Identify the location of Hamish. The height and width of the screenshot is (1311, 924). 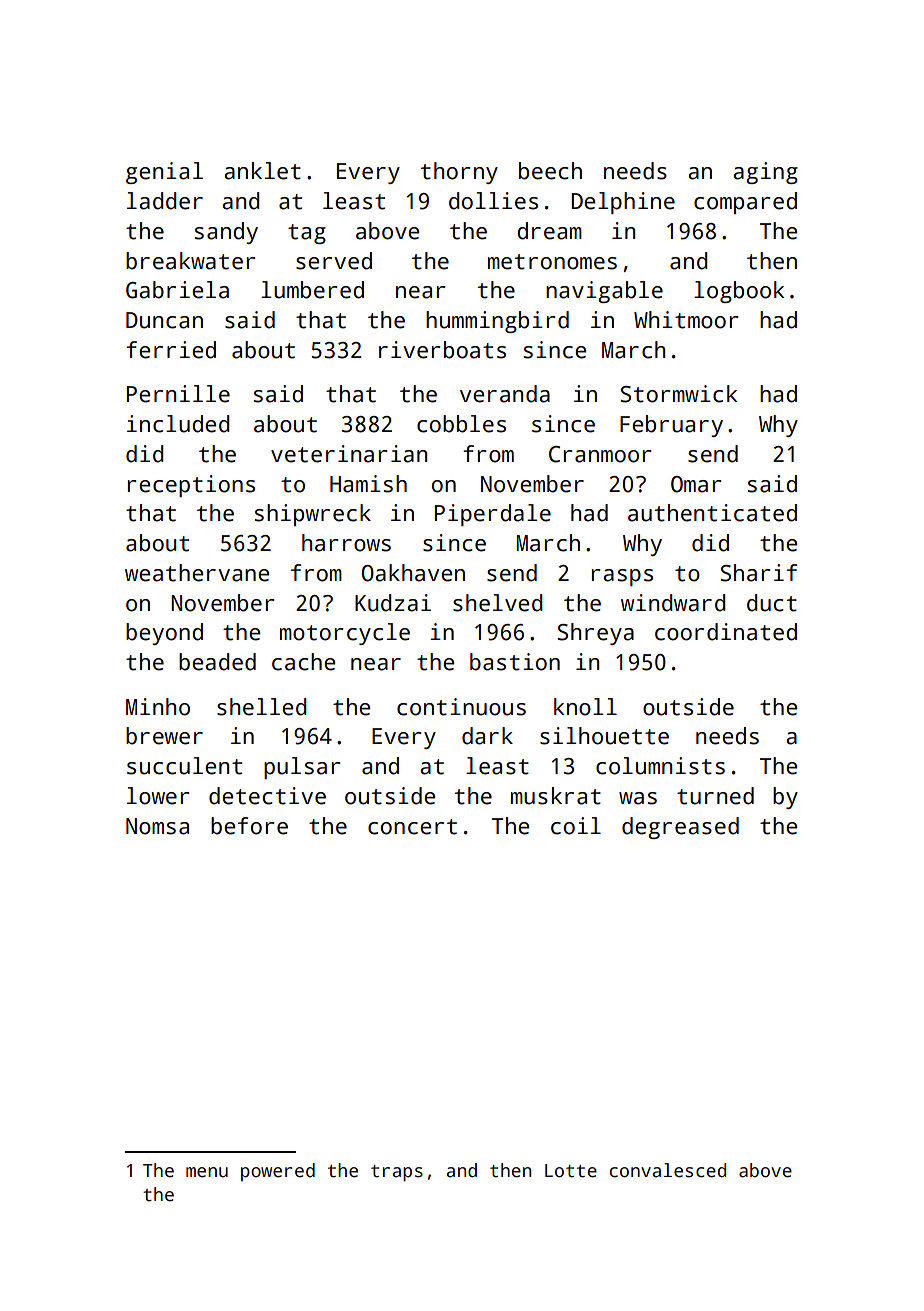
(368, 484).
